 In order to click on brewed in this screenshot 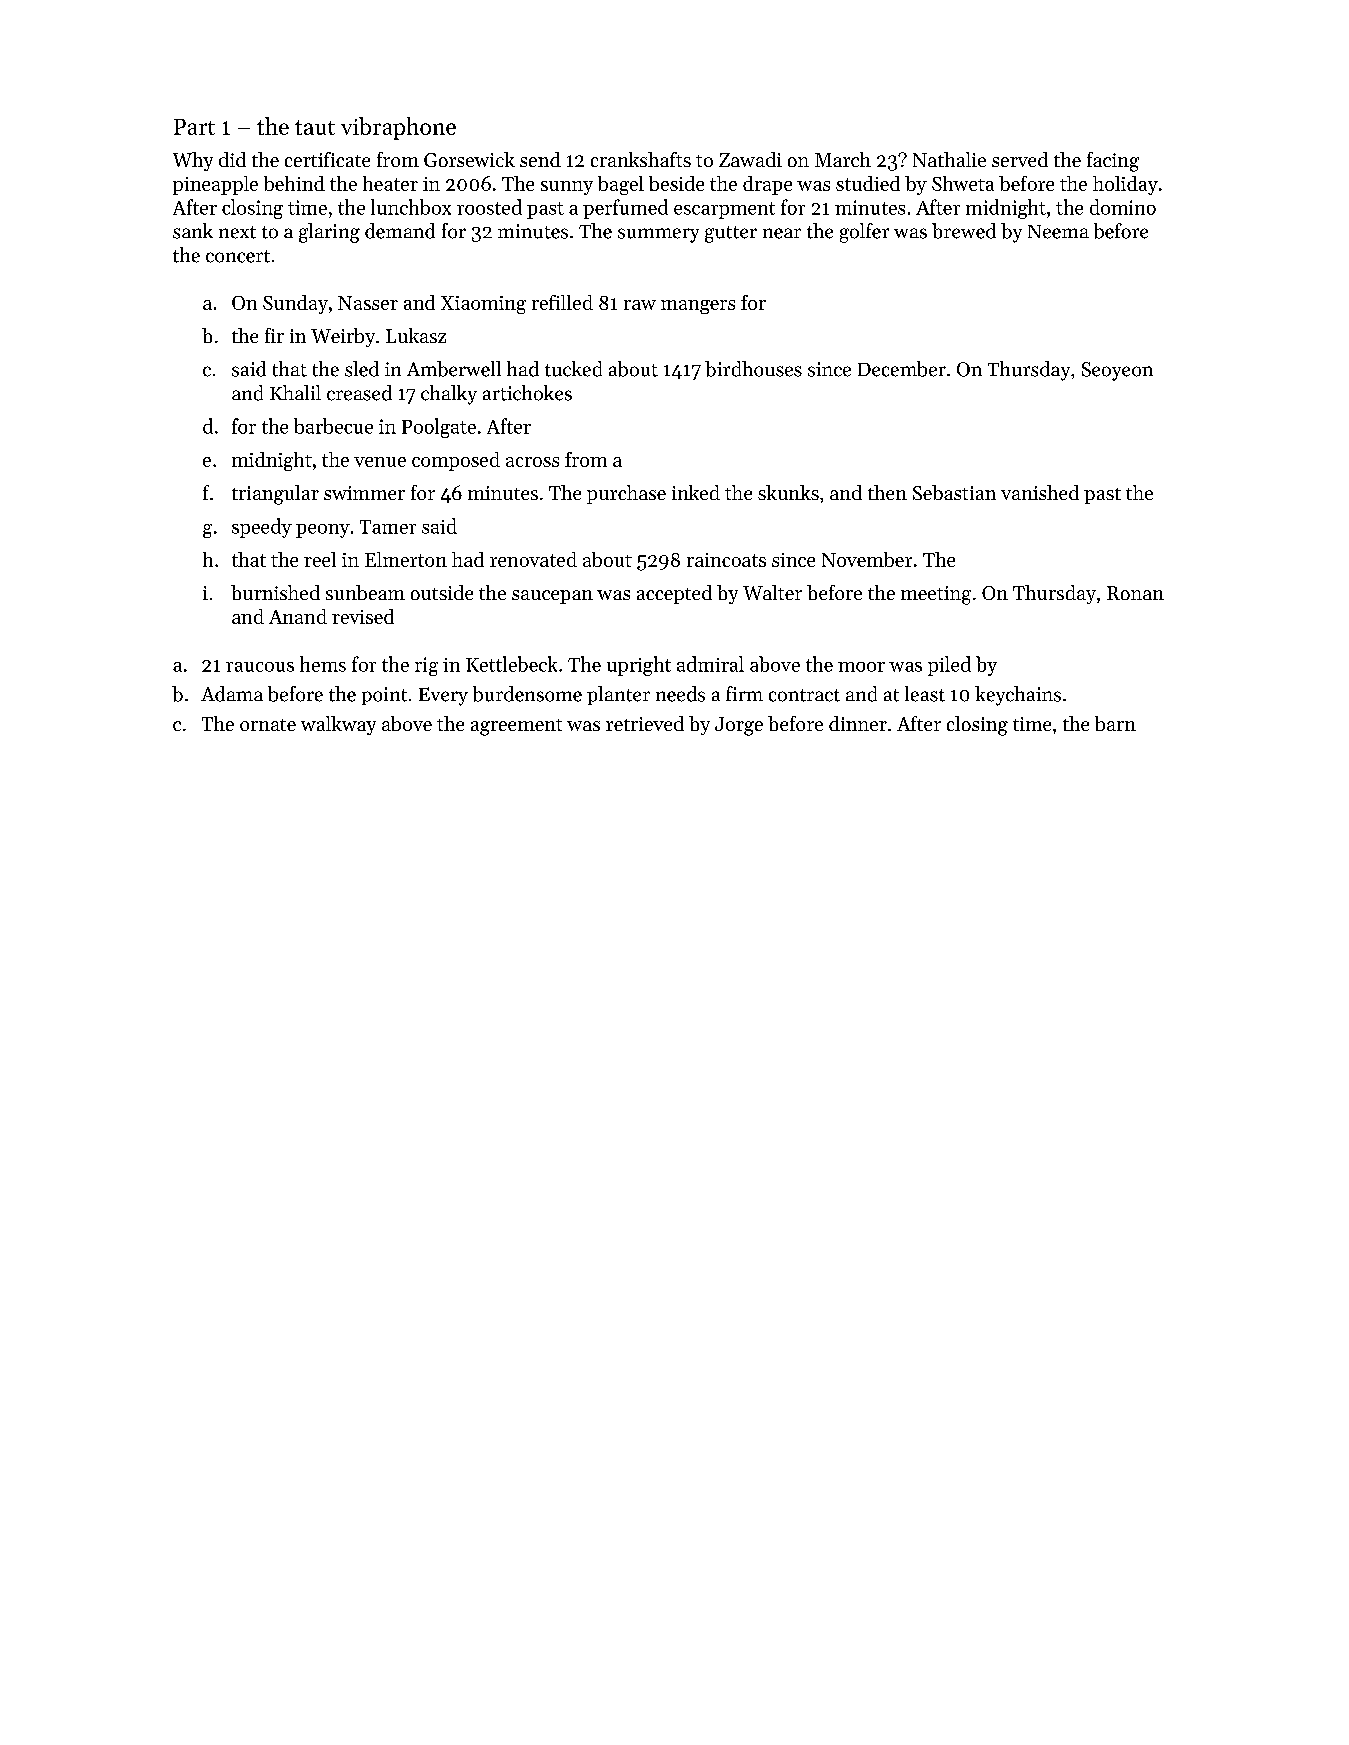, I will do `click(964, 231)`.
